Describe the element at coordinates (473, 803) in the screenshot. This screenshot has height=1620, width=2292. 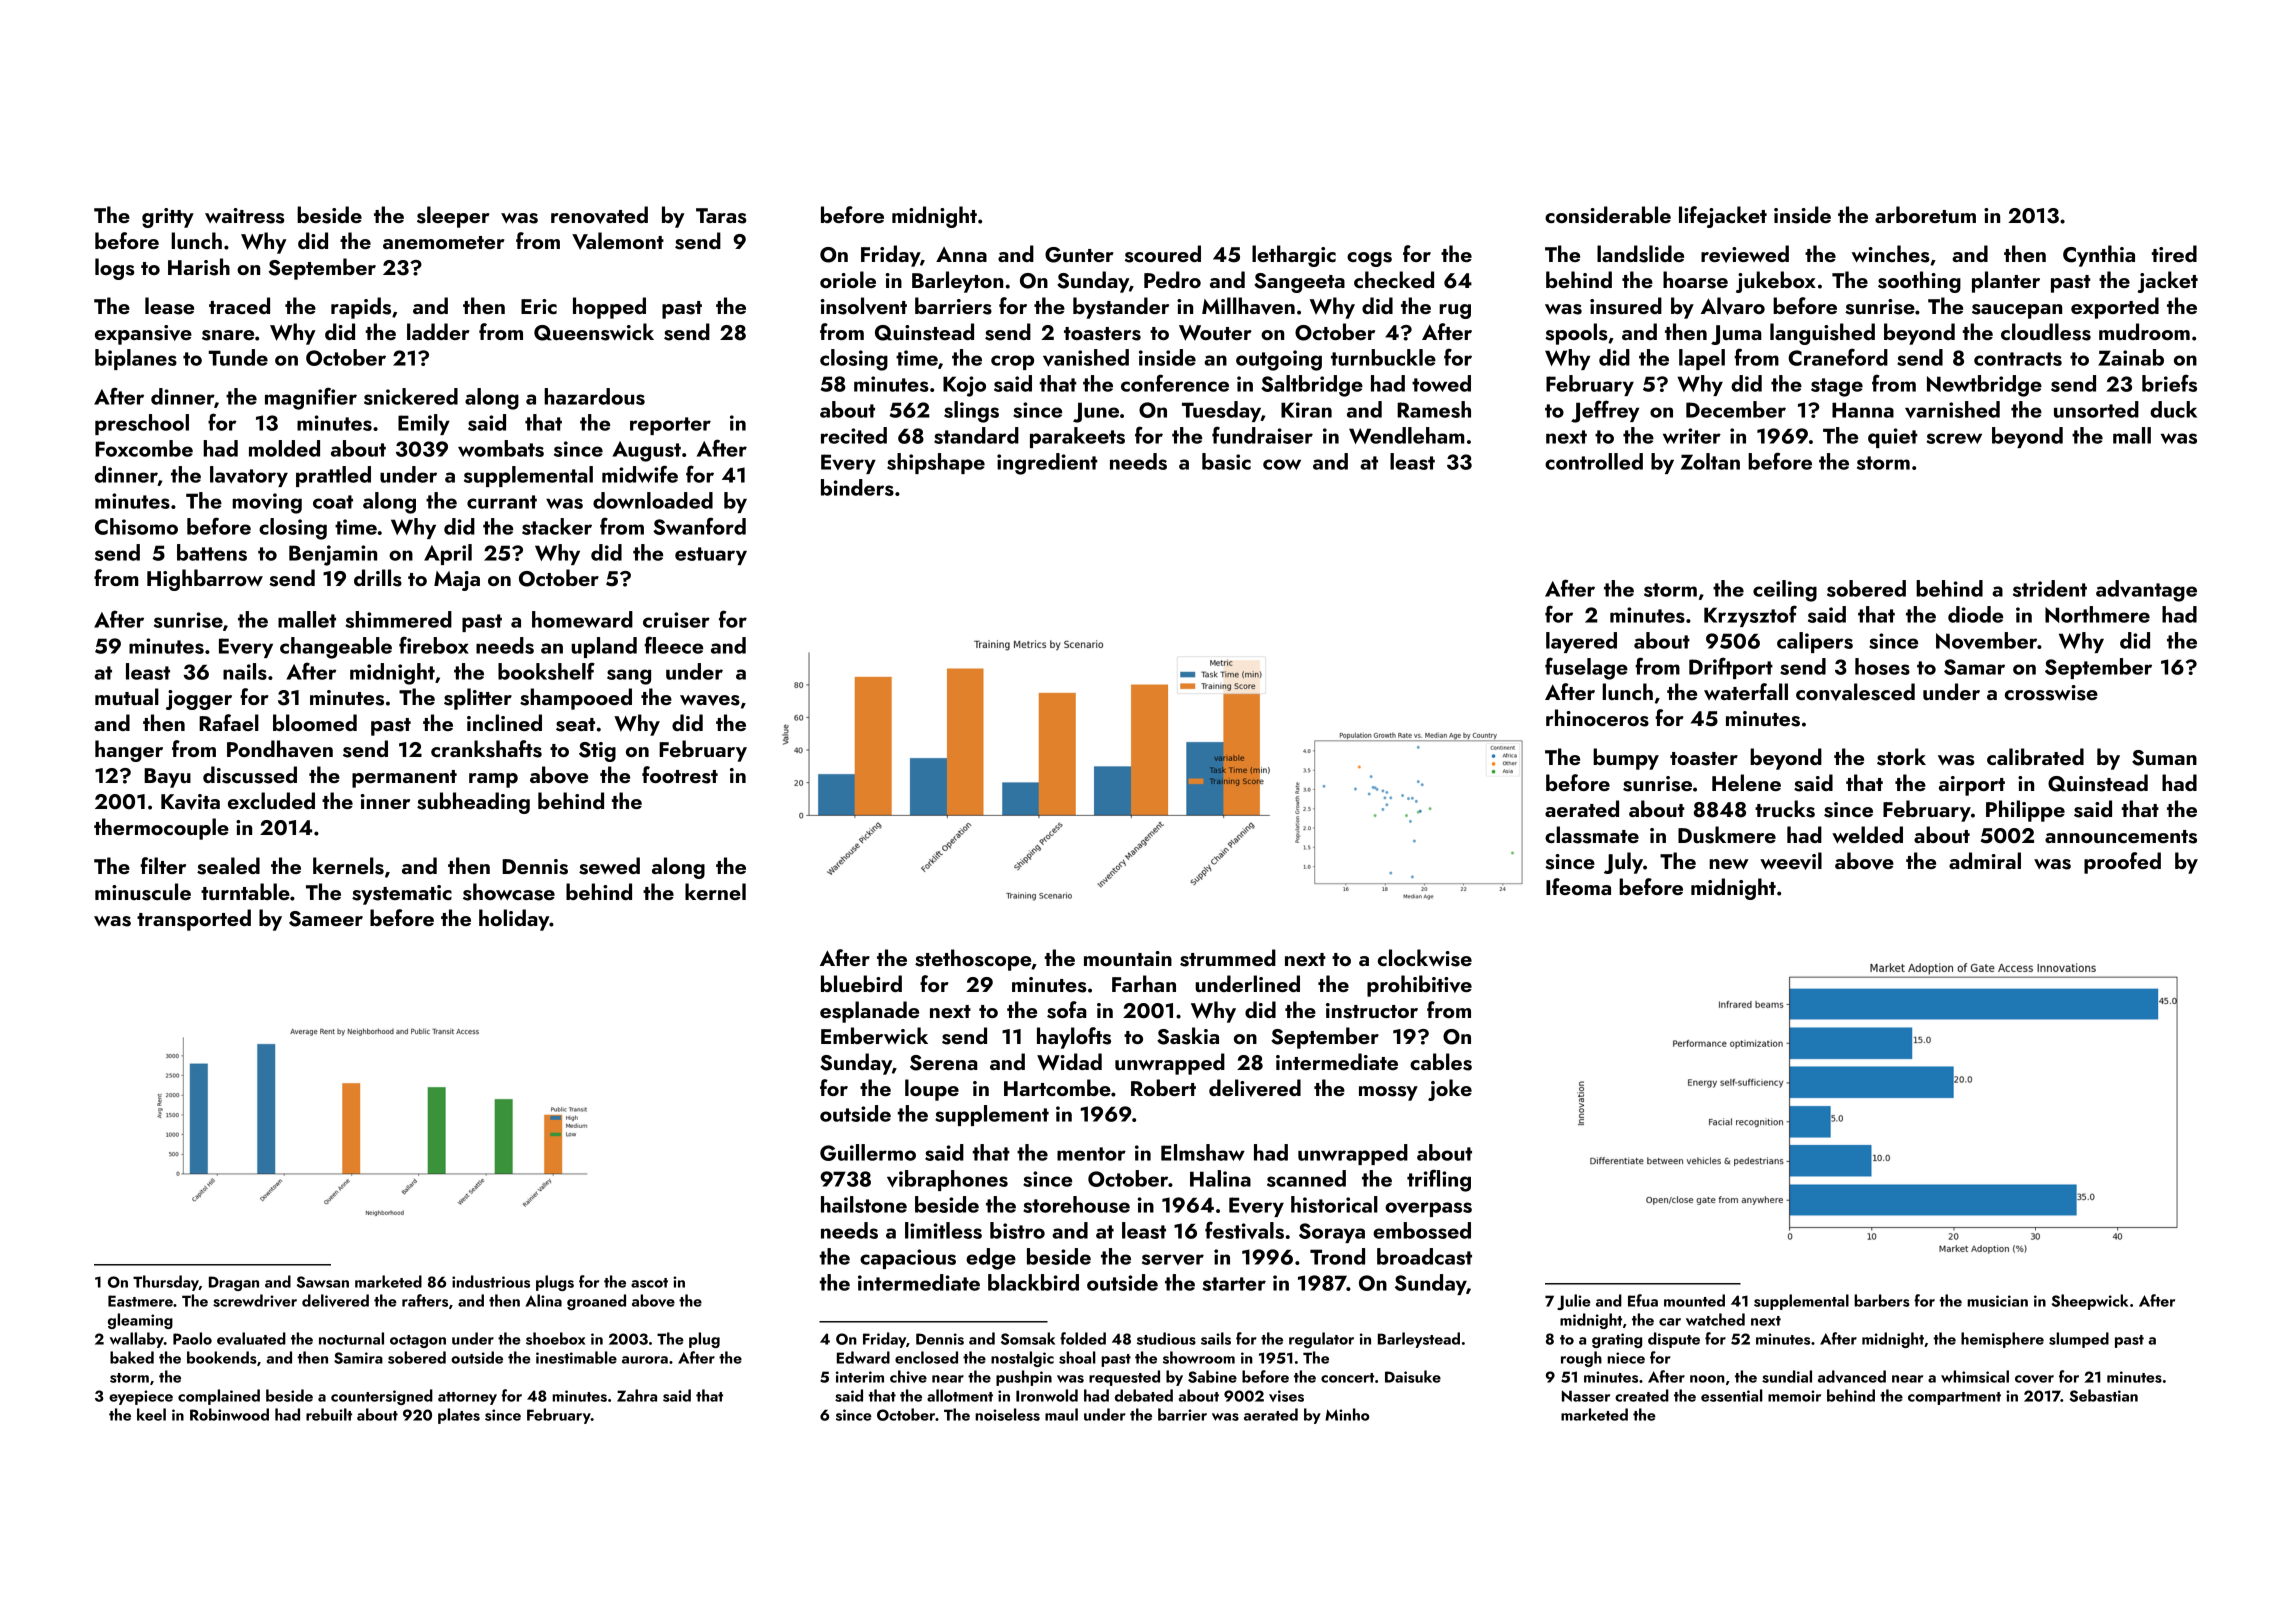
I see `subheading` at that location.
